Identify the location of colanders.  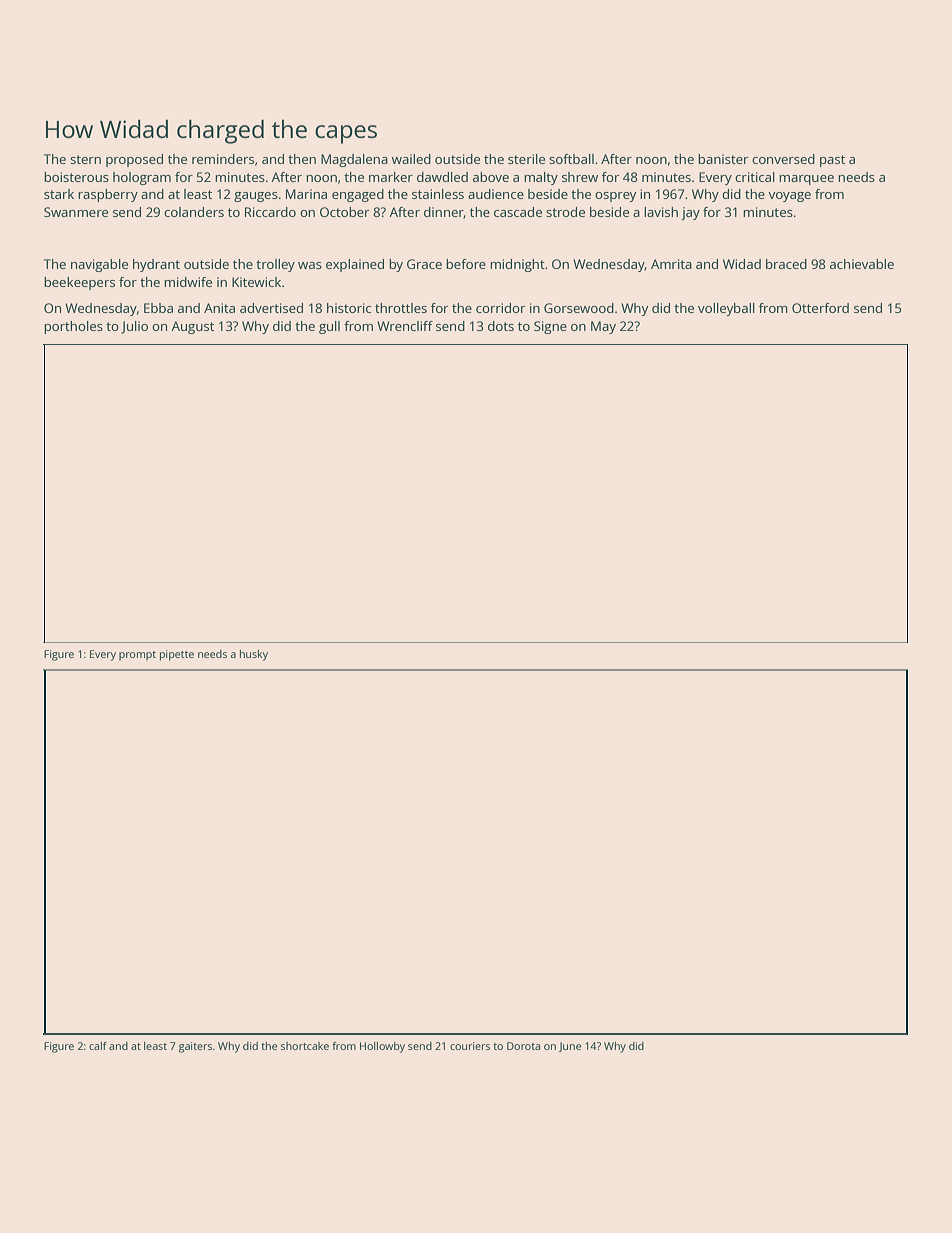
(194, 212).
